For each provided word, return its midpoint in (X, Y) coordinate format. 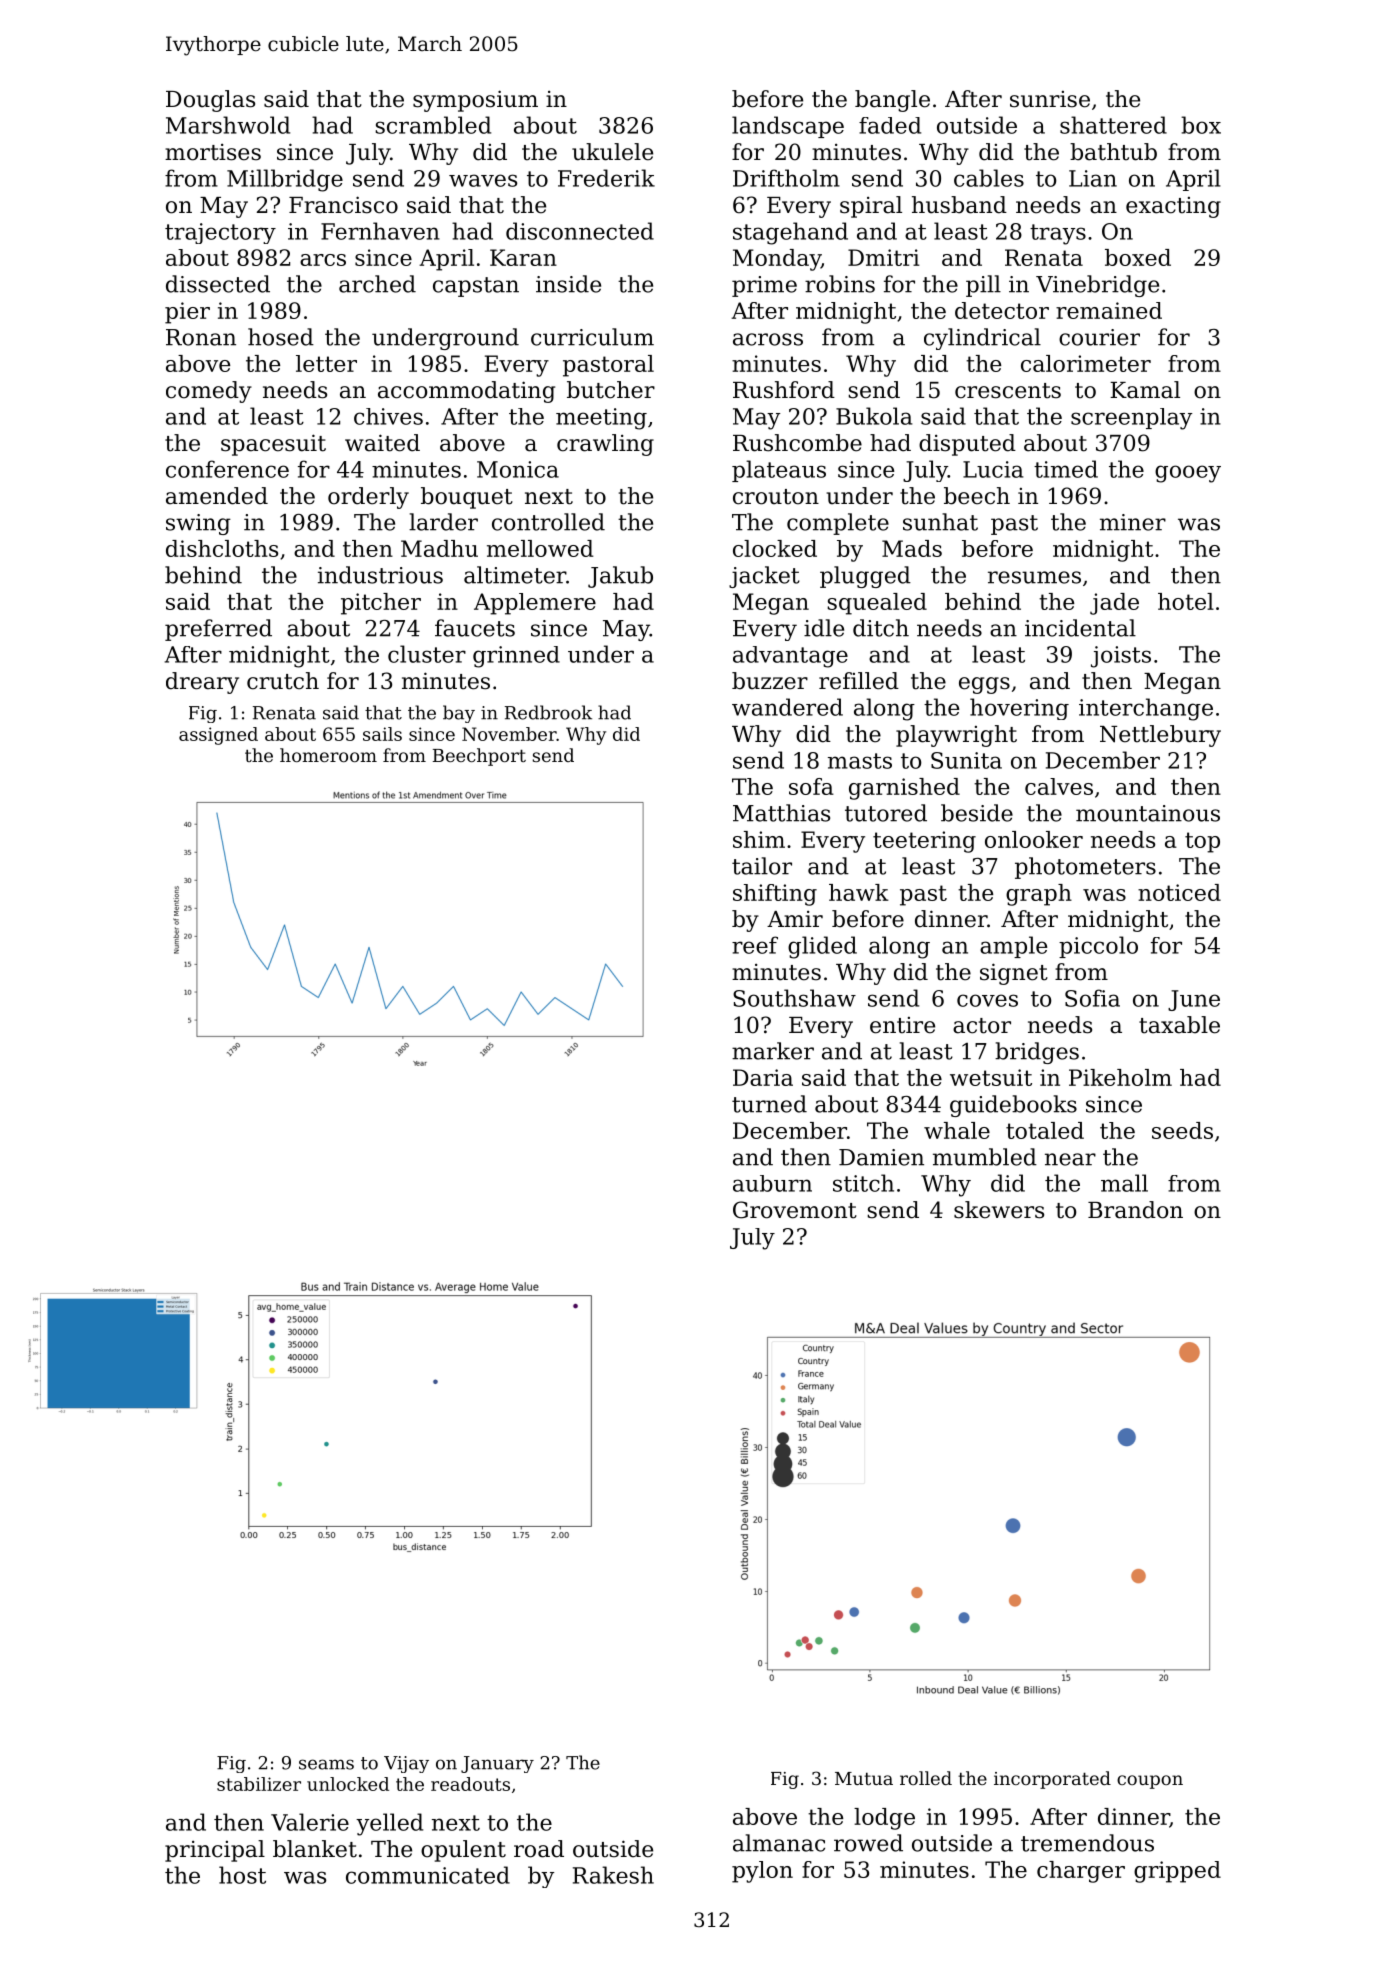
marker (773, 1051)
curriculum (592, 337)
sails (382, 734)
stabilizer (259, 1784)
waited (382, 443)
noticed (1179, 892)
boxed (1138, 257)
